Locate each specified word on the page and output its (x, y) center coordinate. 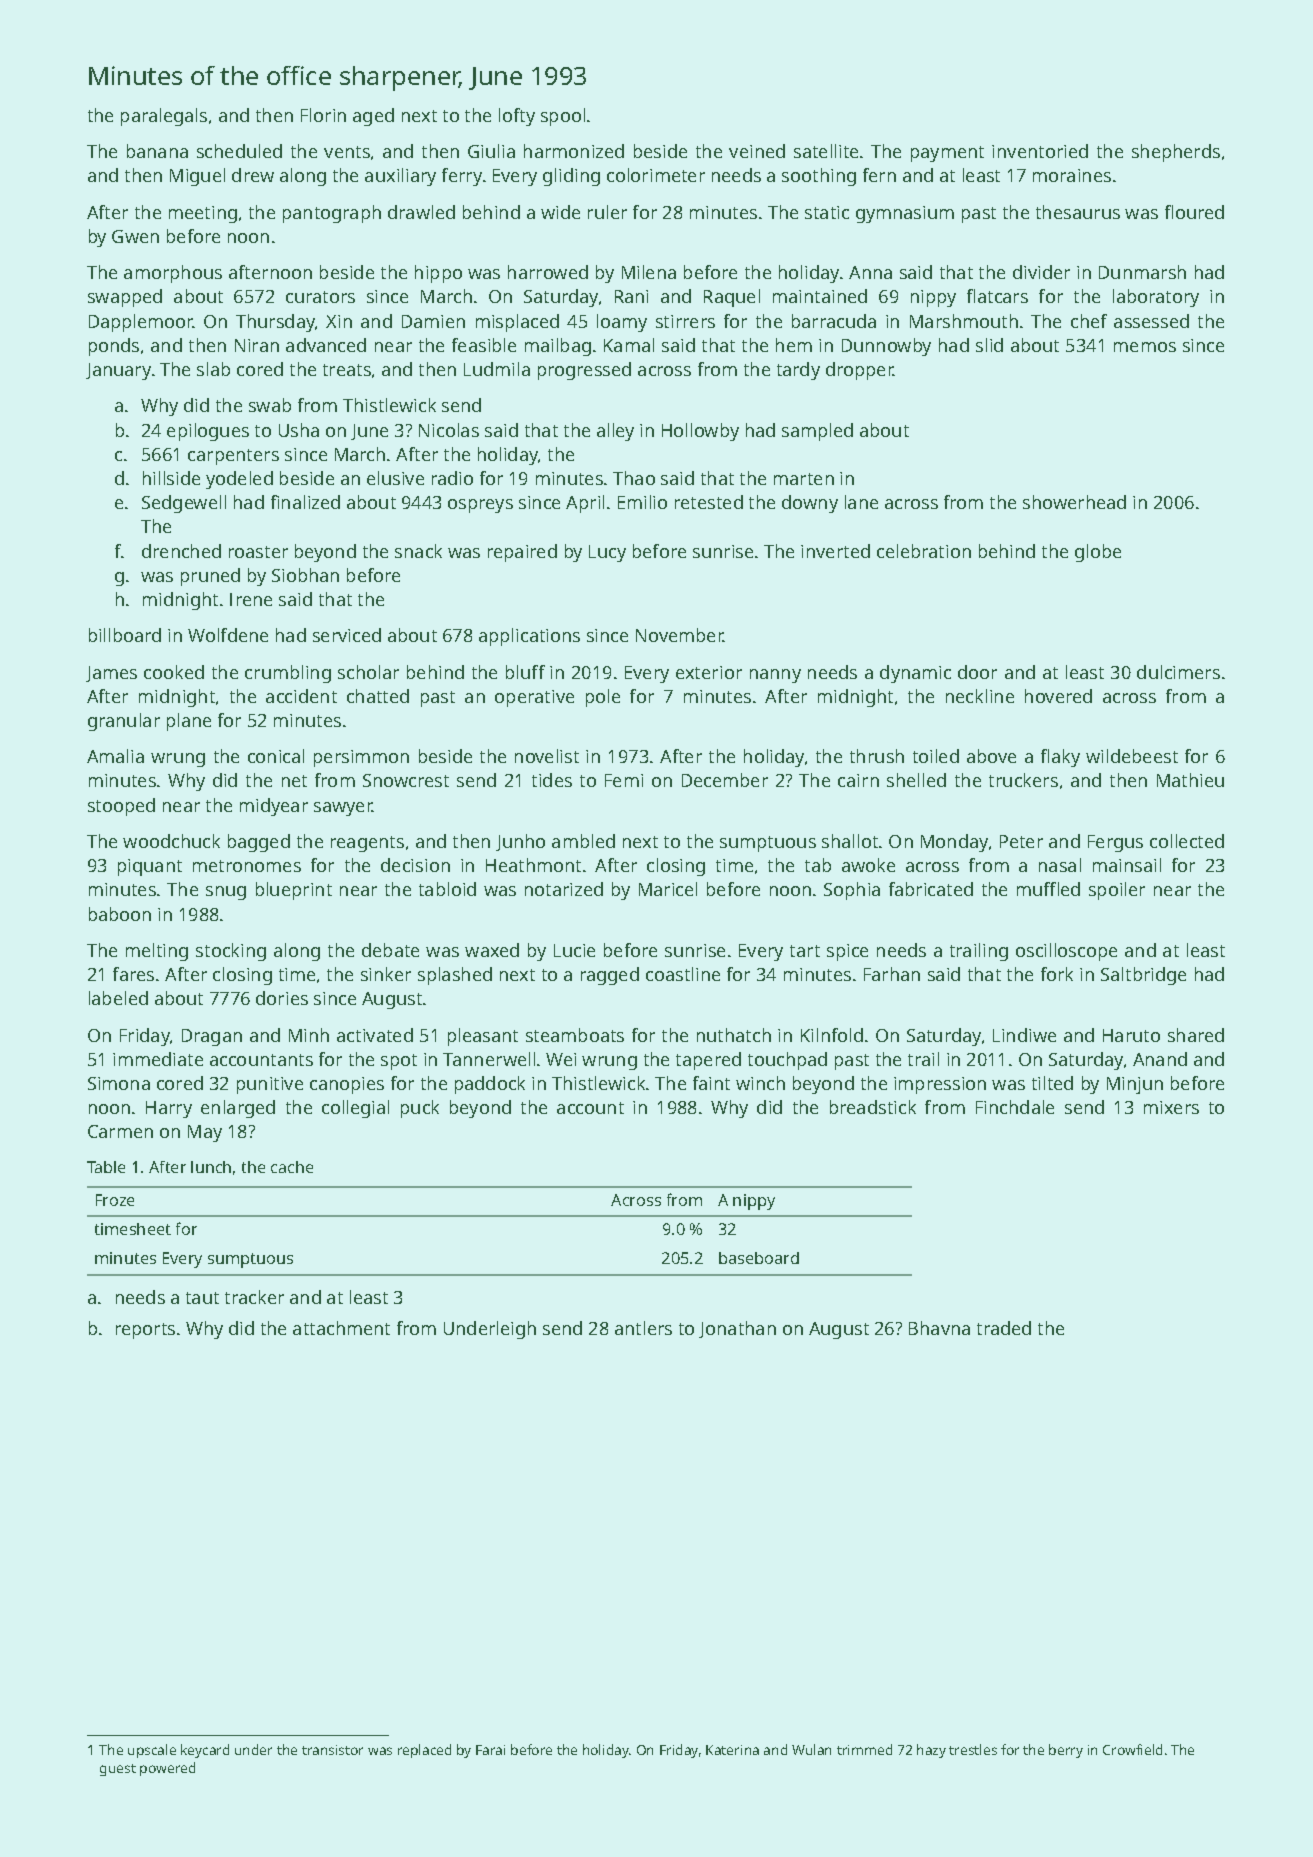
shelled (916, 780)
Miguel (197, 177)
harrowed (548, 272)
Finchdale (1015, 1107)
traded (1004, 1328)
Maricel (668, 889)
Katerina (732, 1750)
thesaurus (1078, 212)
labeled (118, 998)
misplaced (517, 323)
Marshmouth (964, 321)
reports (145, 1331)
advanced (326, 345)
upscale (152, 1751)
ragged (610, 976)
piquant (150, 867)
